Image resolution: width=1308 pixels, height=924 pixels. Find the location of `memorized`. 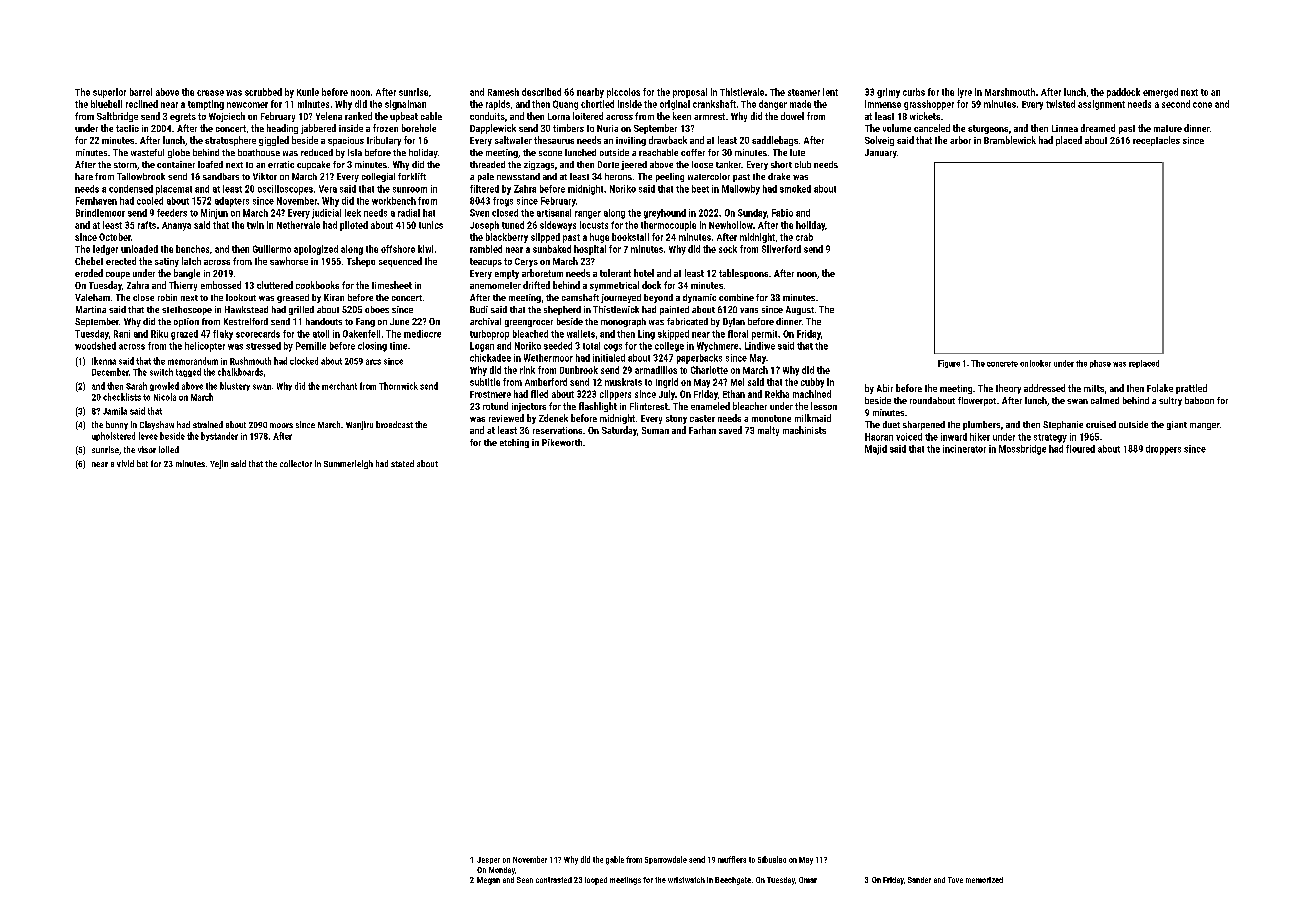

memorized is located at coordinates (984, 880).
